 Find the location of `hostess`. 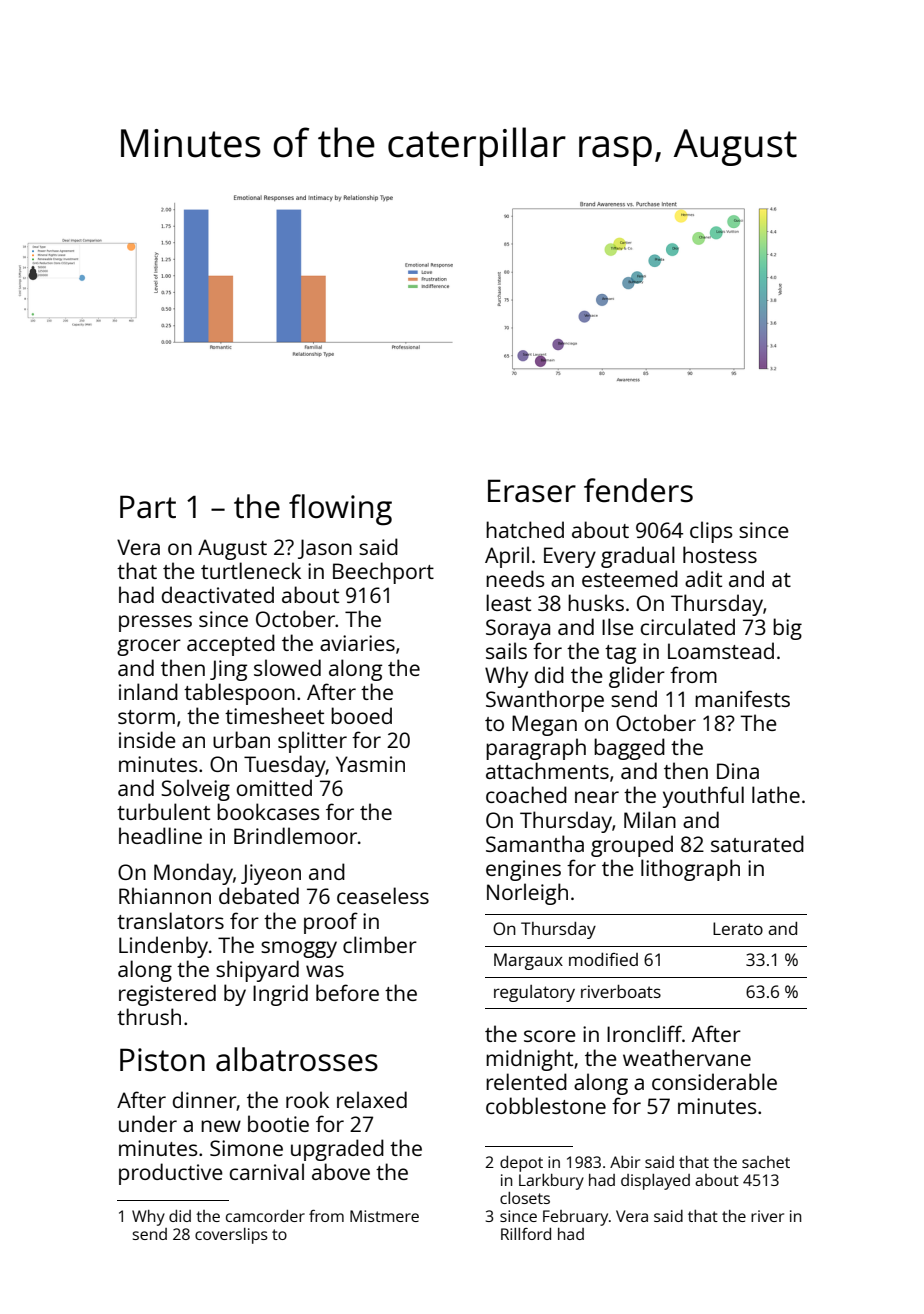

hostess is located at coordinates (720, 554).
